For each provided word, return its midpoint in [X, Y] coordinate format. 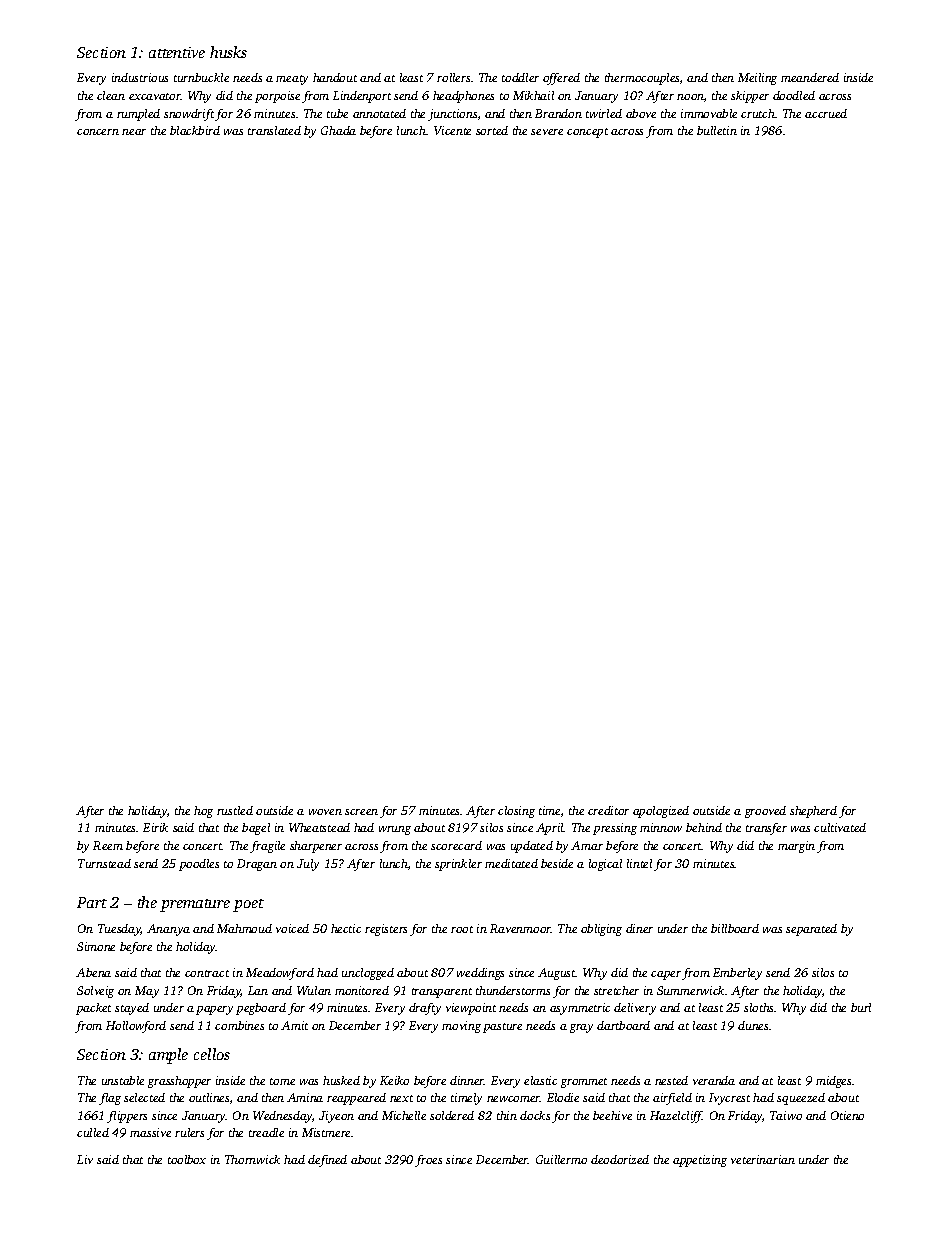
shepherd [813, 812]
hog [203, 812]
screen [361, 812]
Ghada [338, 130]
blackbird [195, 130]
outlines [209, 1097]
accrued [826, 113]
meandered [810, 77]
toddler [520, 77]
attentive [177, 52]
